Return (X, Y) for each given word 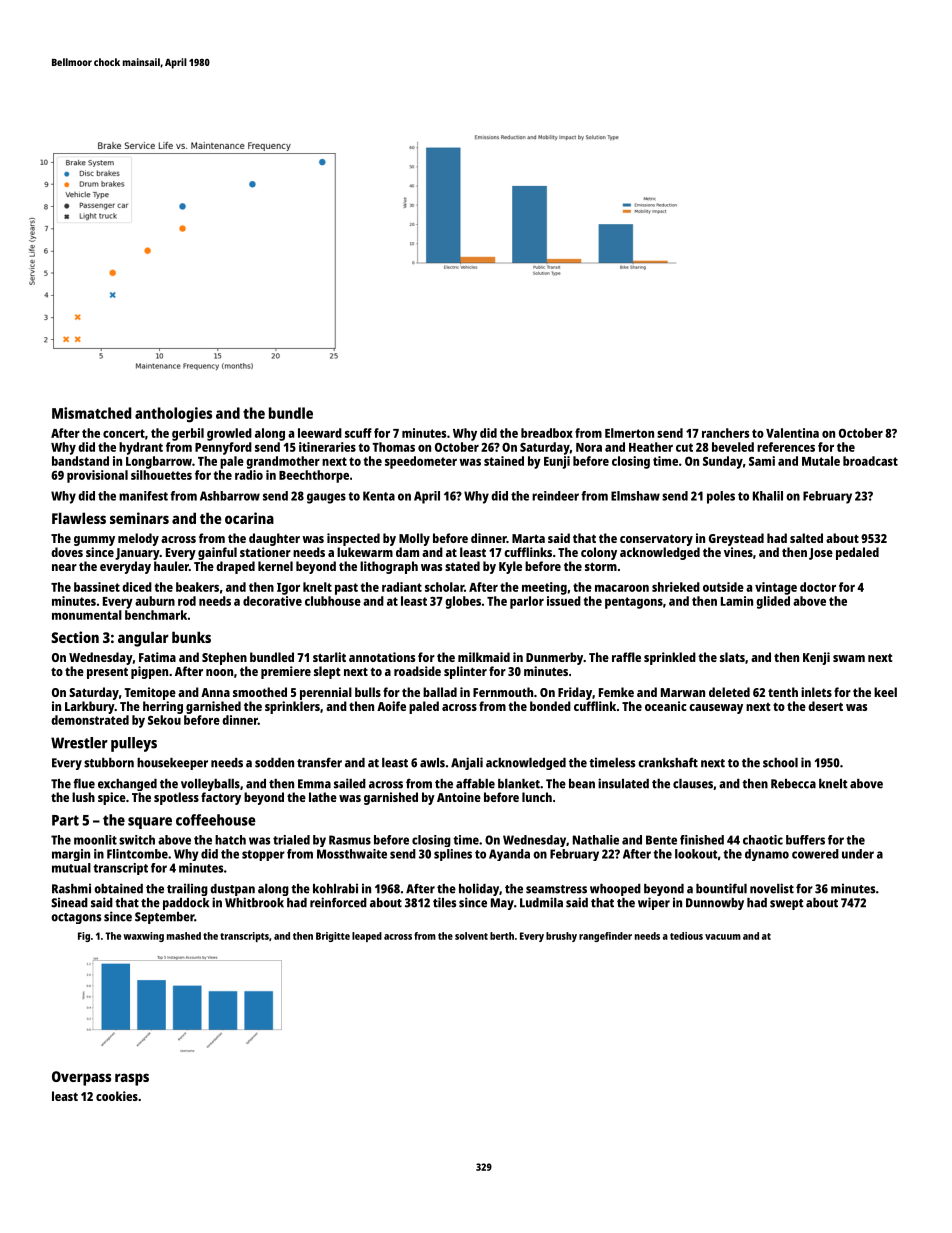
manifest (143, 496)
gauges (326, 498)
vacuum (723, 937)
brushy (561, 937)
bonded (550, 706)
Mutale (821, 461)
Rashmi (71, 888)
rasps (132, 1079)
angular (143, 639)
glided (773, 602)
